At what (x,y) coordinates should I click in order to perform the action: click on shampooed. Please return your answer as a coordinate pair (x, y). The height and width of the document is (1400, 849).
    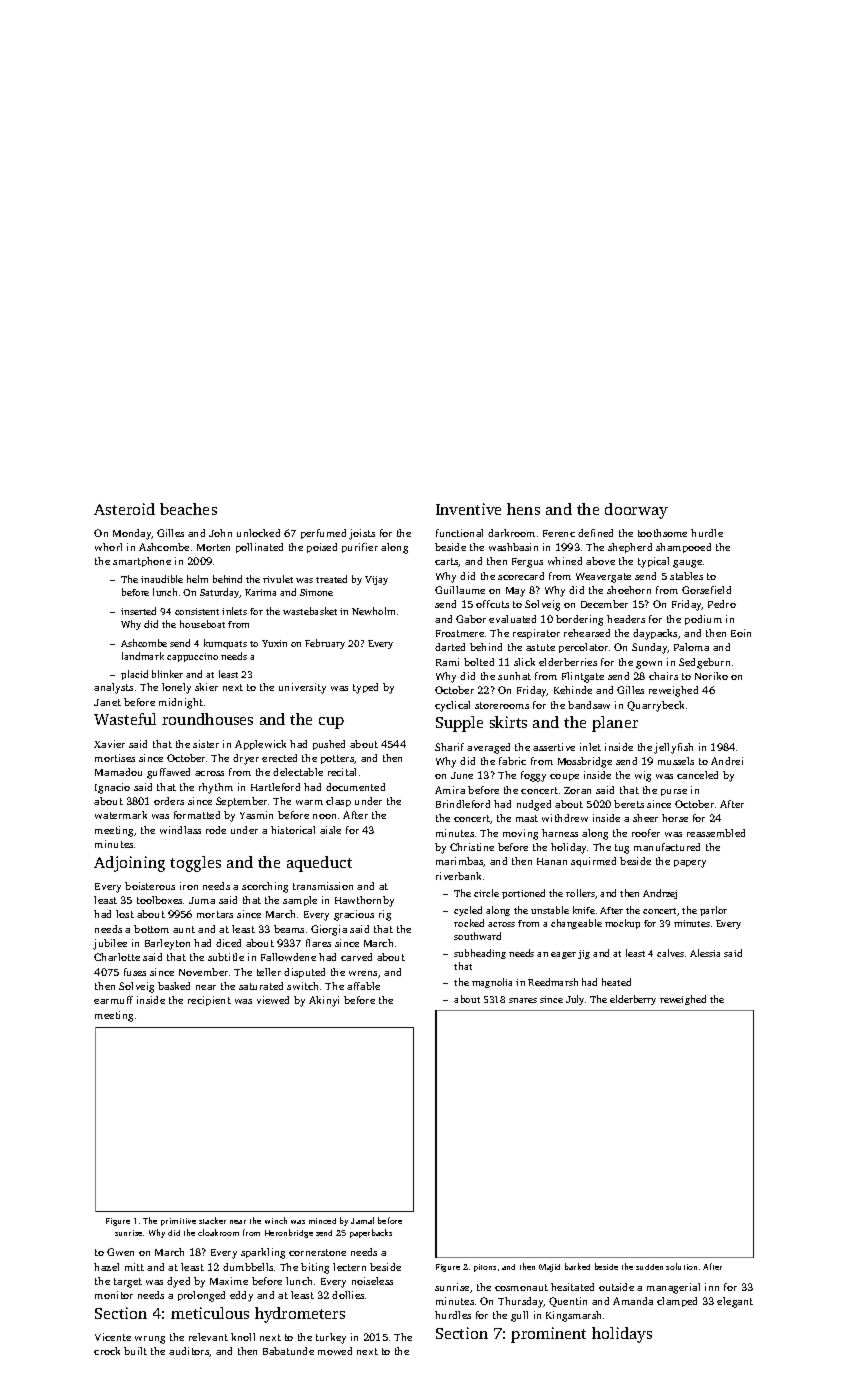
    Looking at the image, I should click on (683, 548).
